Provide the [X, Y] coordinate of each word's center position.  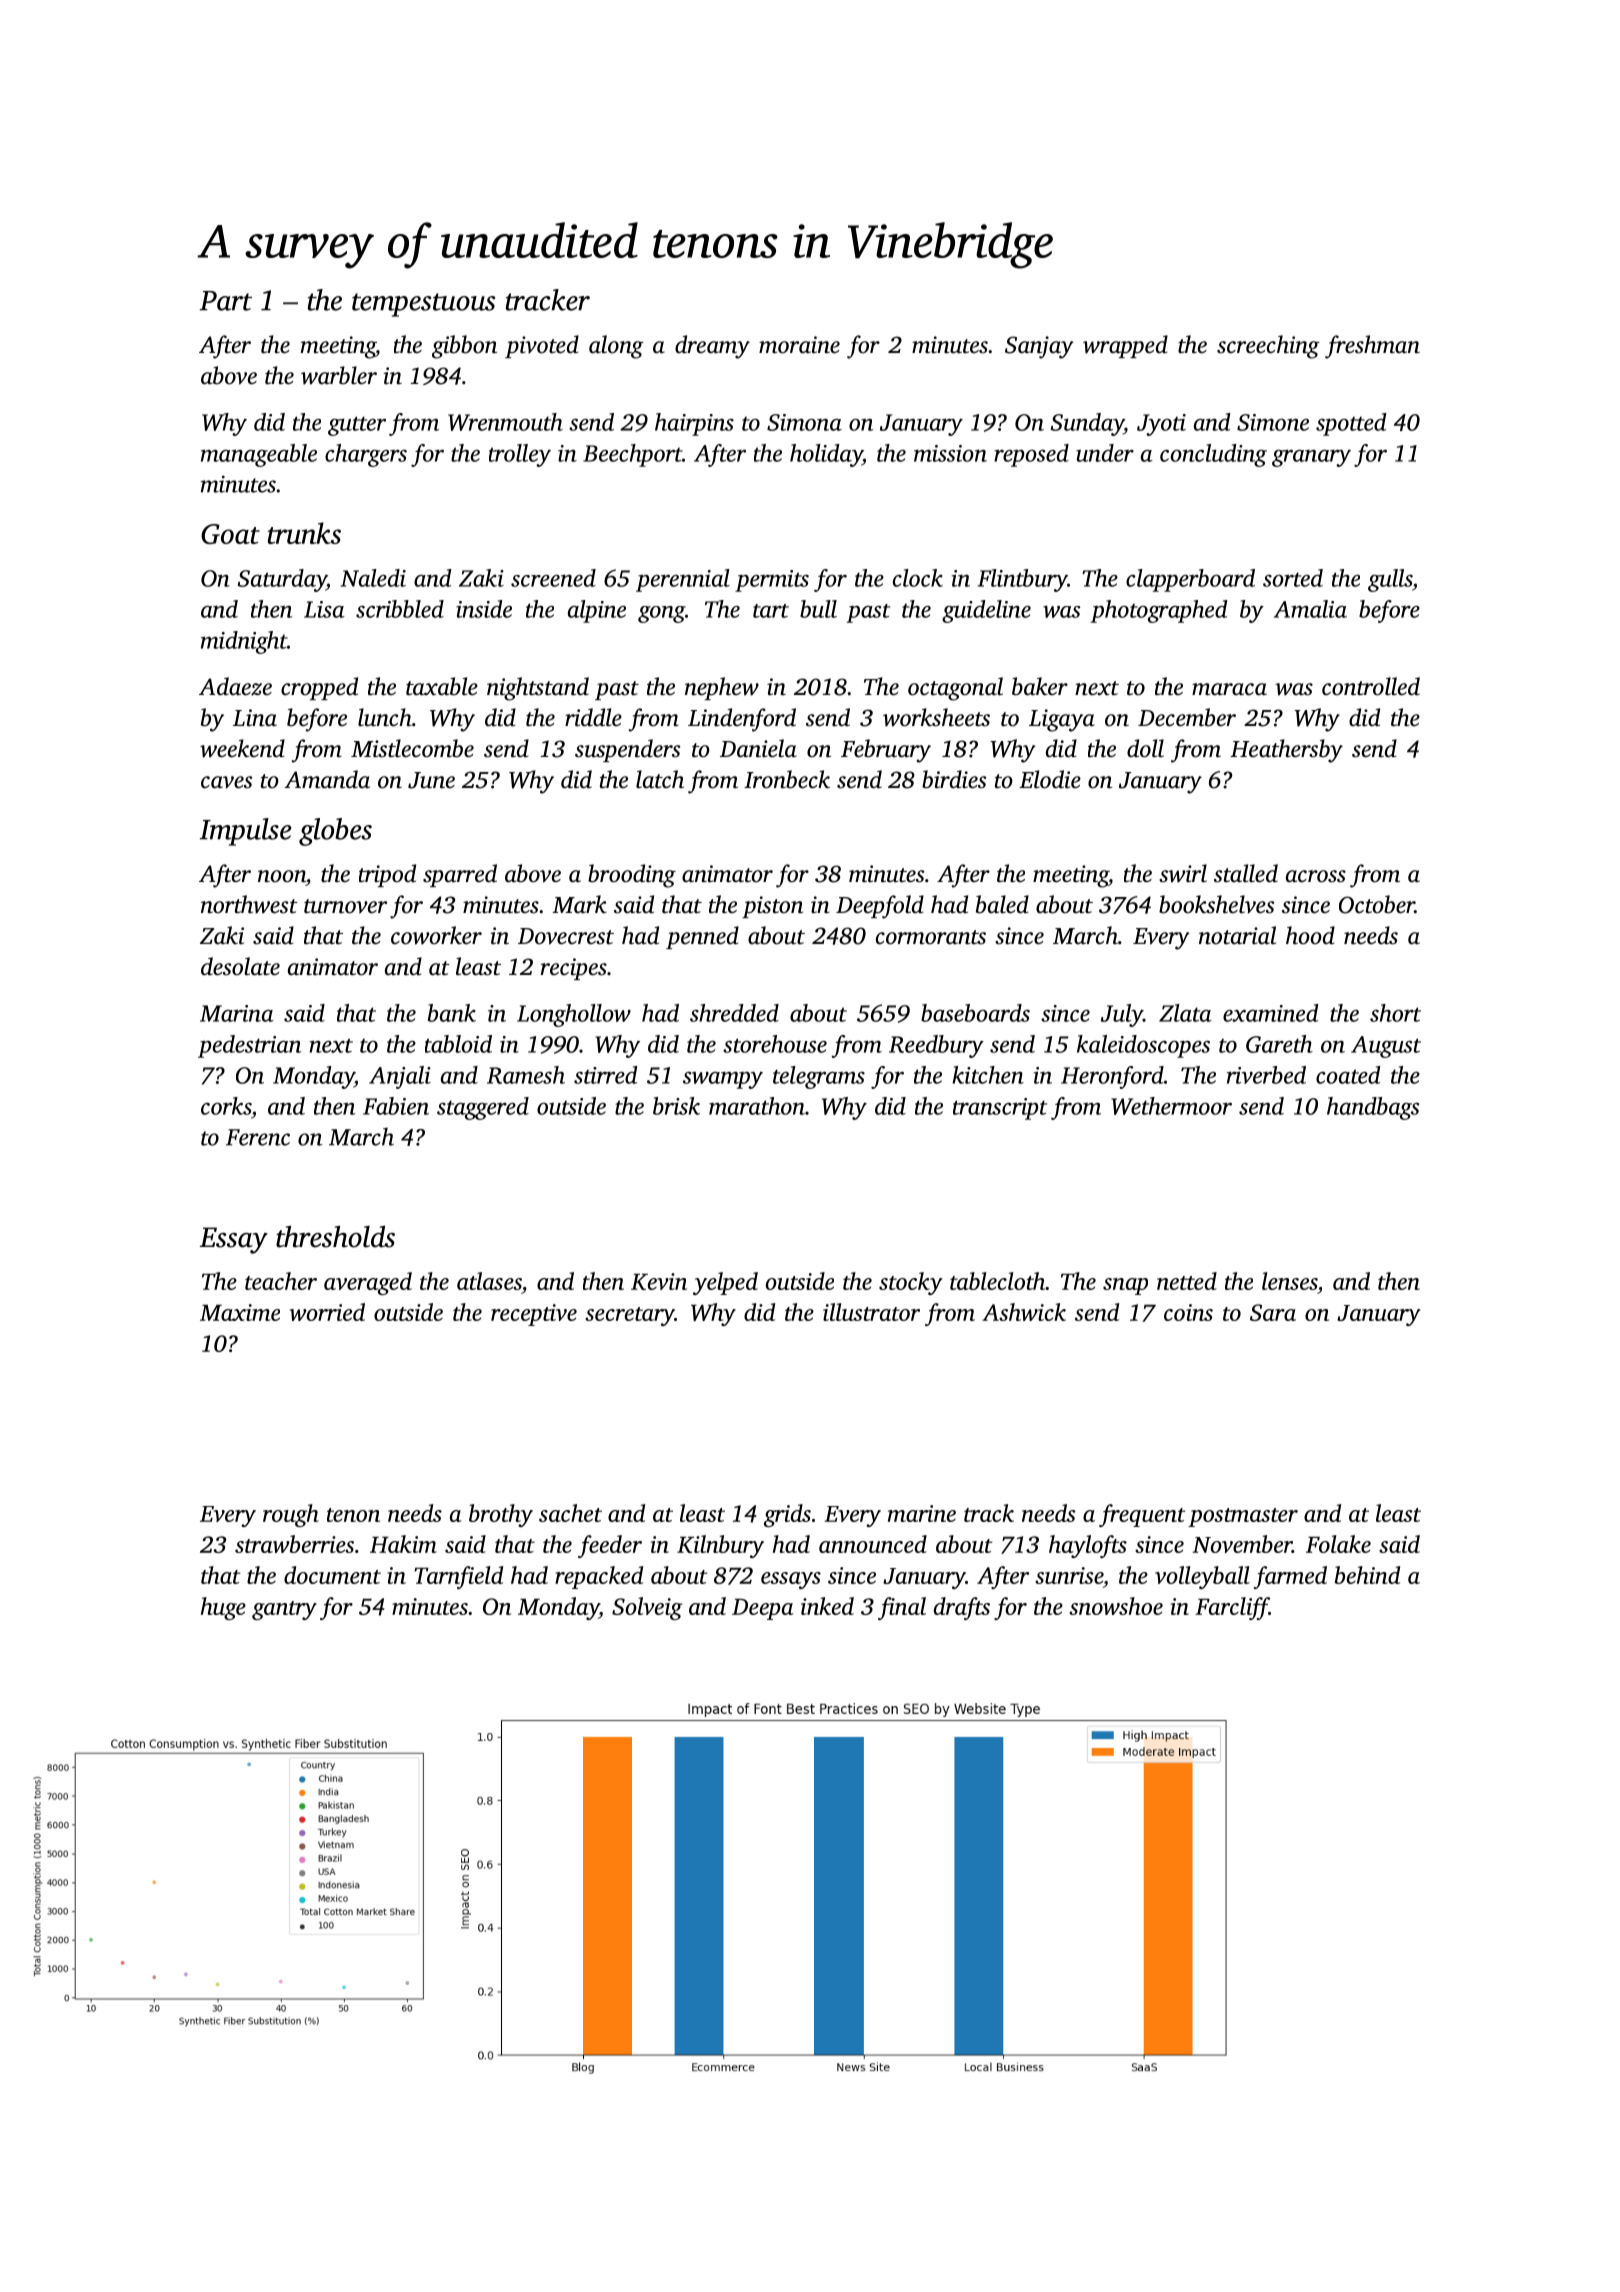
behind [1367, 1575]
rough [291, 1515]
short [1395, 1013]
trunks [304, 533]
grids [787, 1515]
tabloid [458, 1044]
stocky [910, 1283]
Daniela [758, 748]
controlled [1371, 686]
